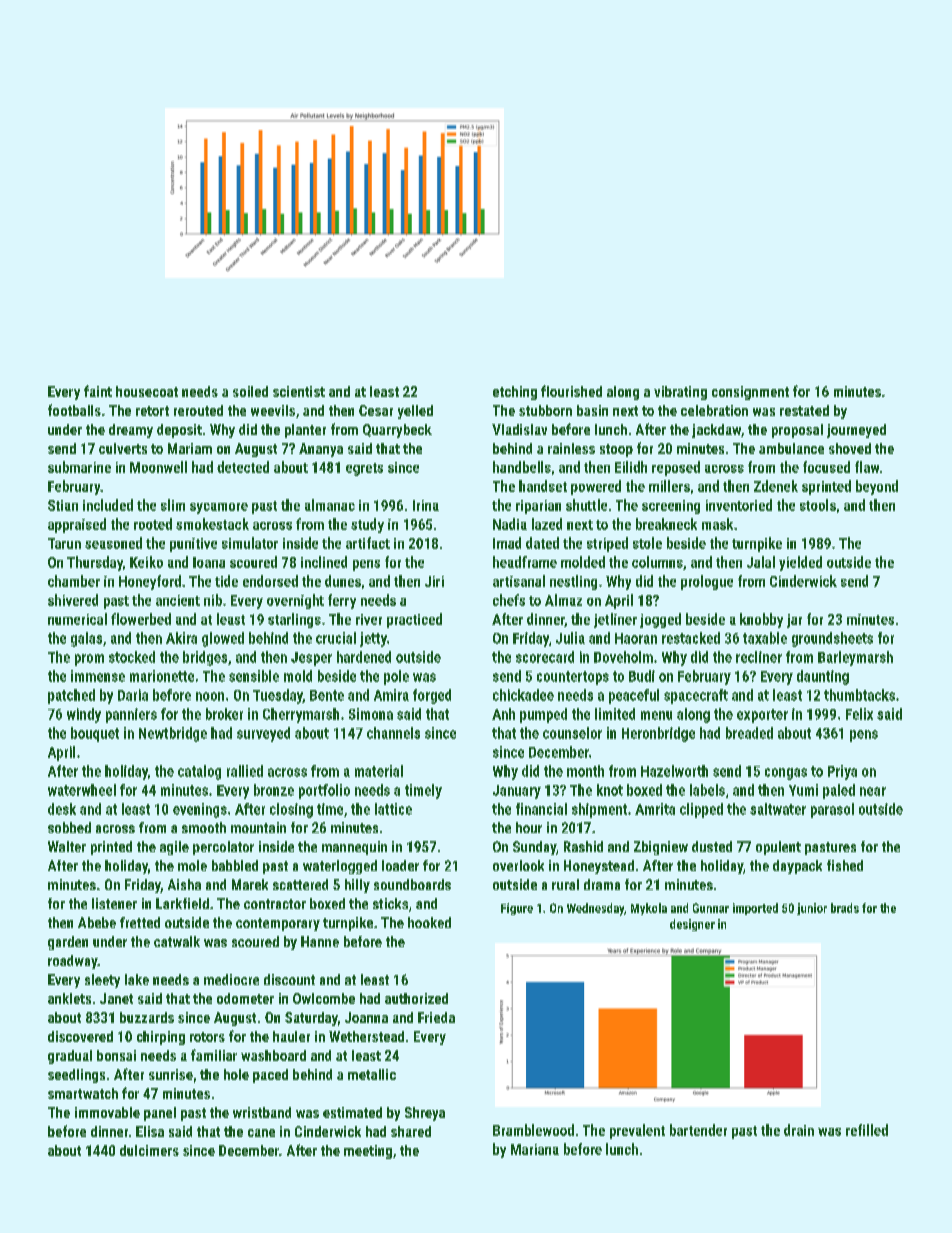 The image size is (952, 1233). Describe the element at coordinates (71, 696) in the page. I see `patched` at that location.
